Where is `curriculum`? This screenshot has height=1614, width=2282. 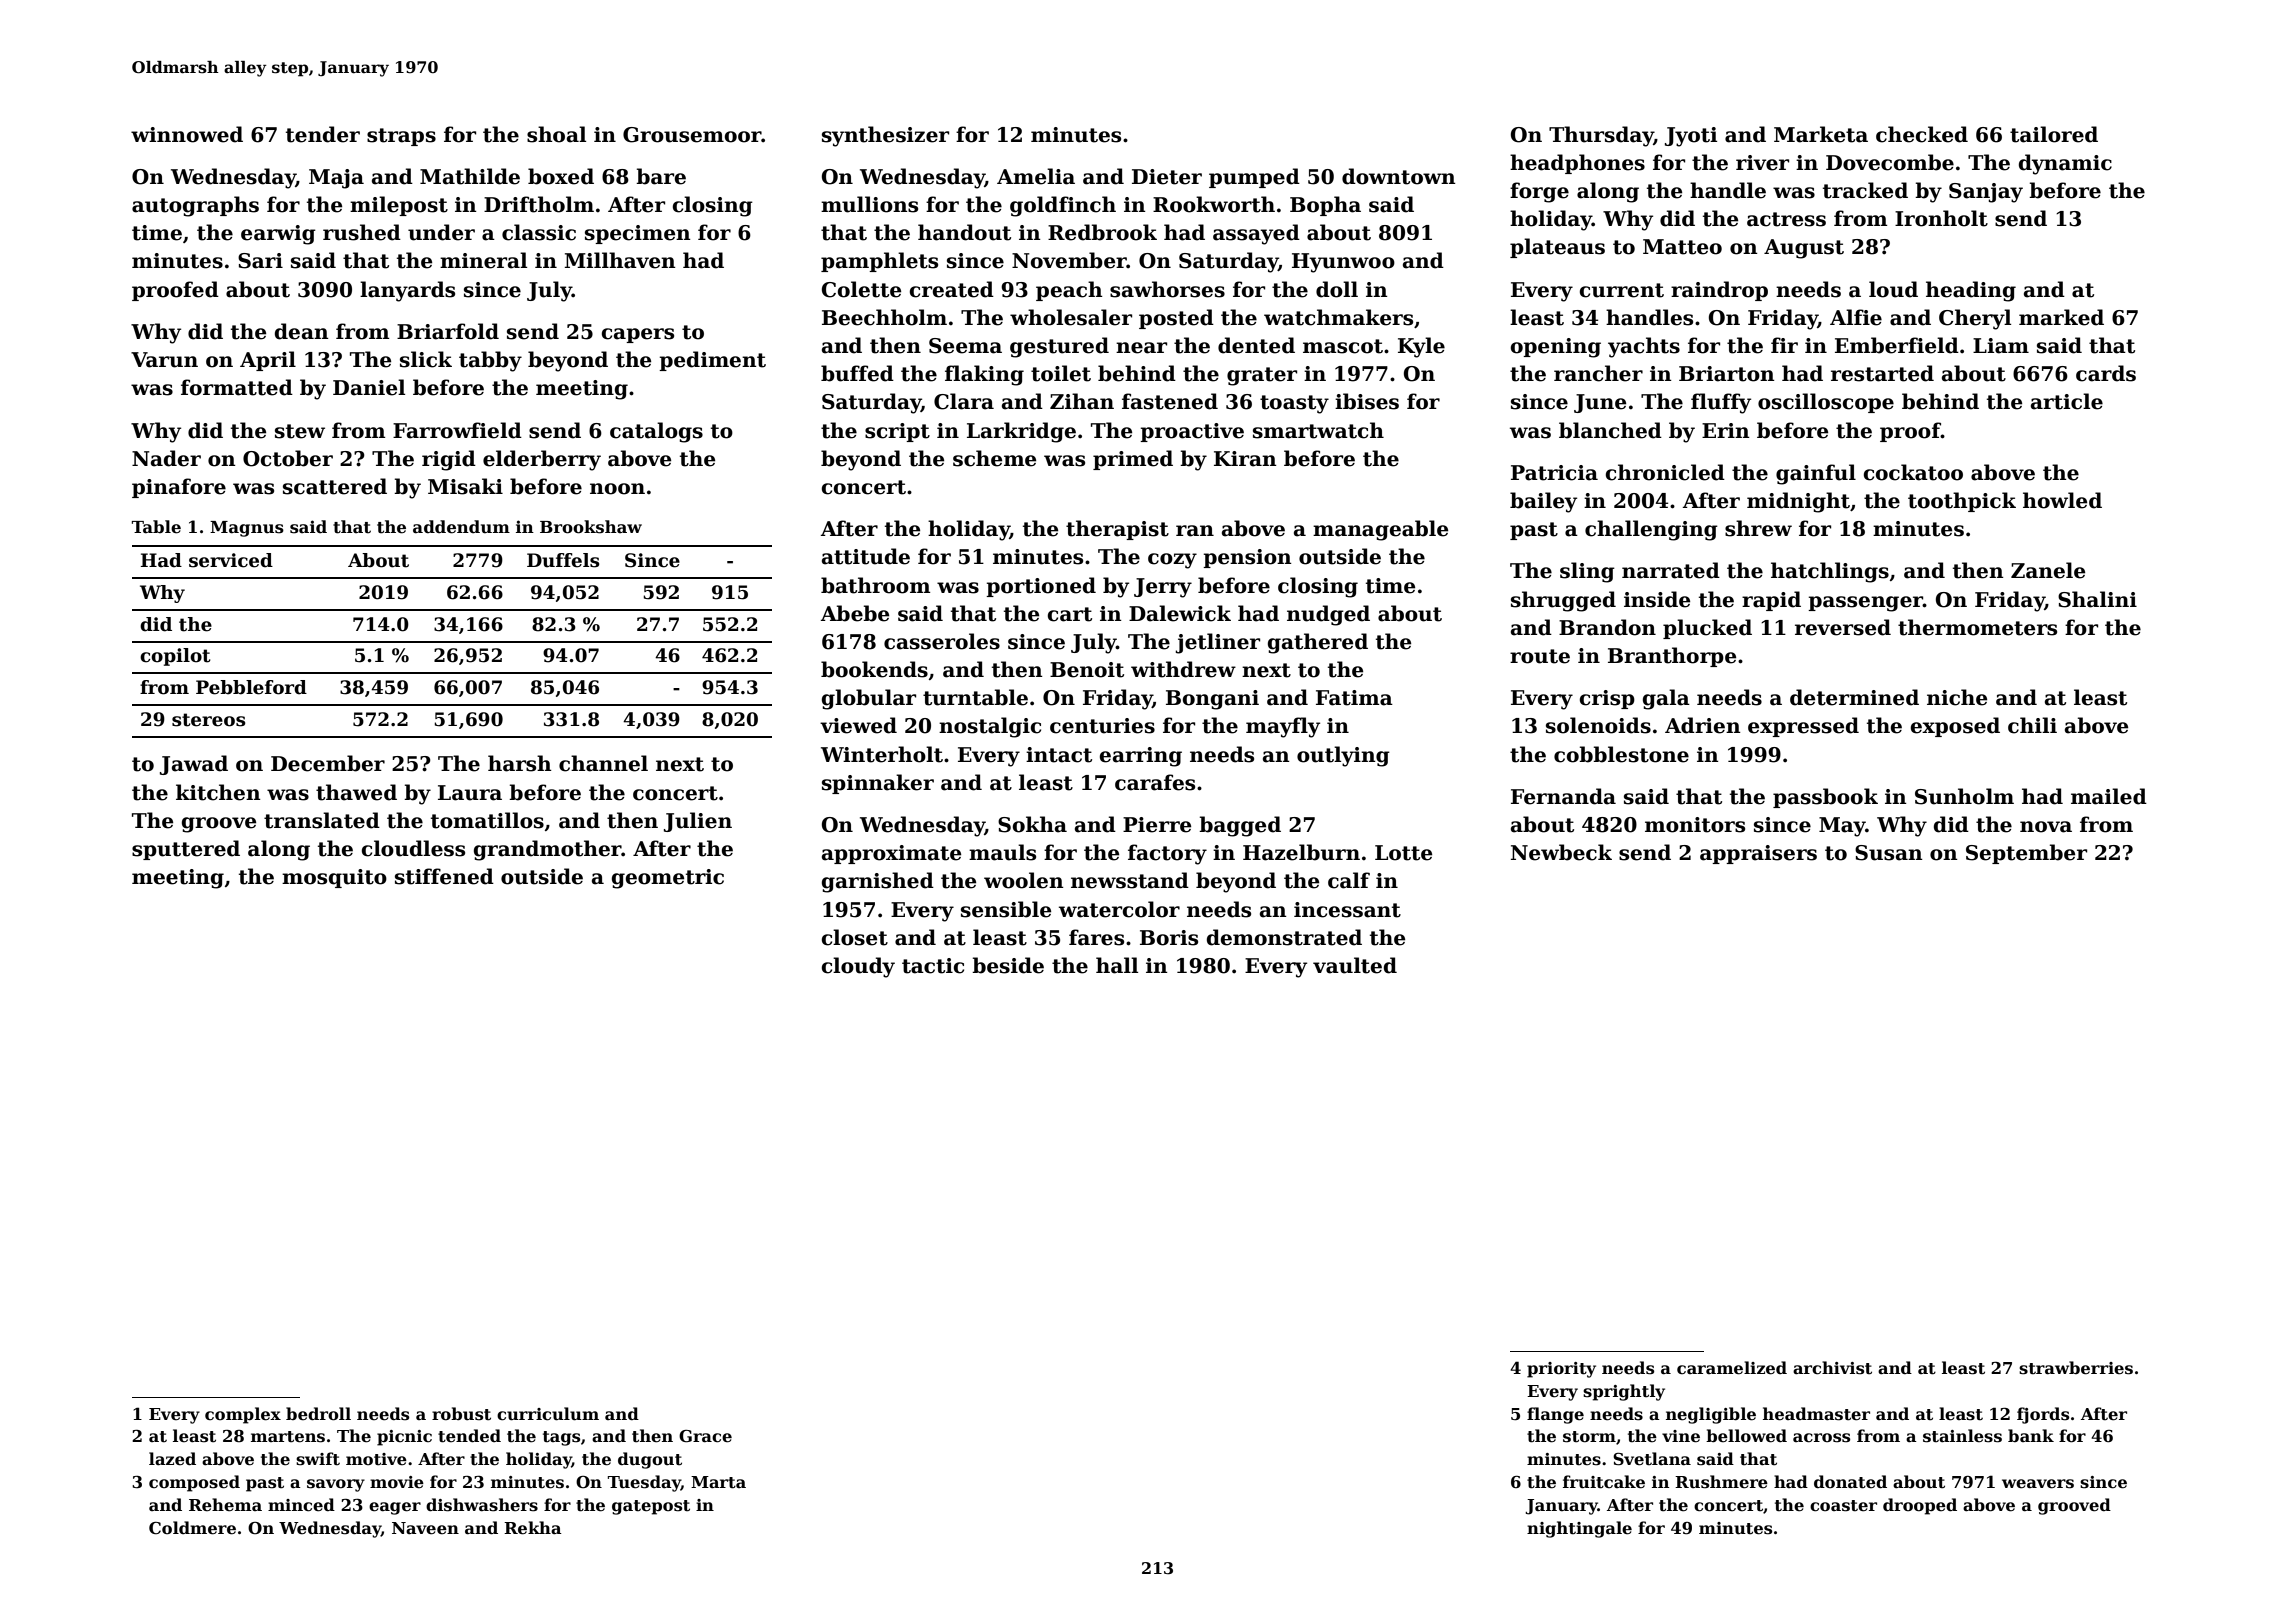
curriculum is located at coordinates (548, 1414).
